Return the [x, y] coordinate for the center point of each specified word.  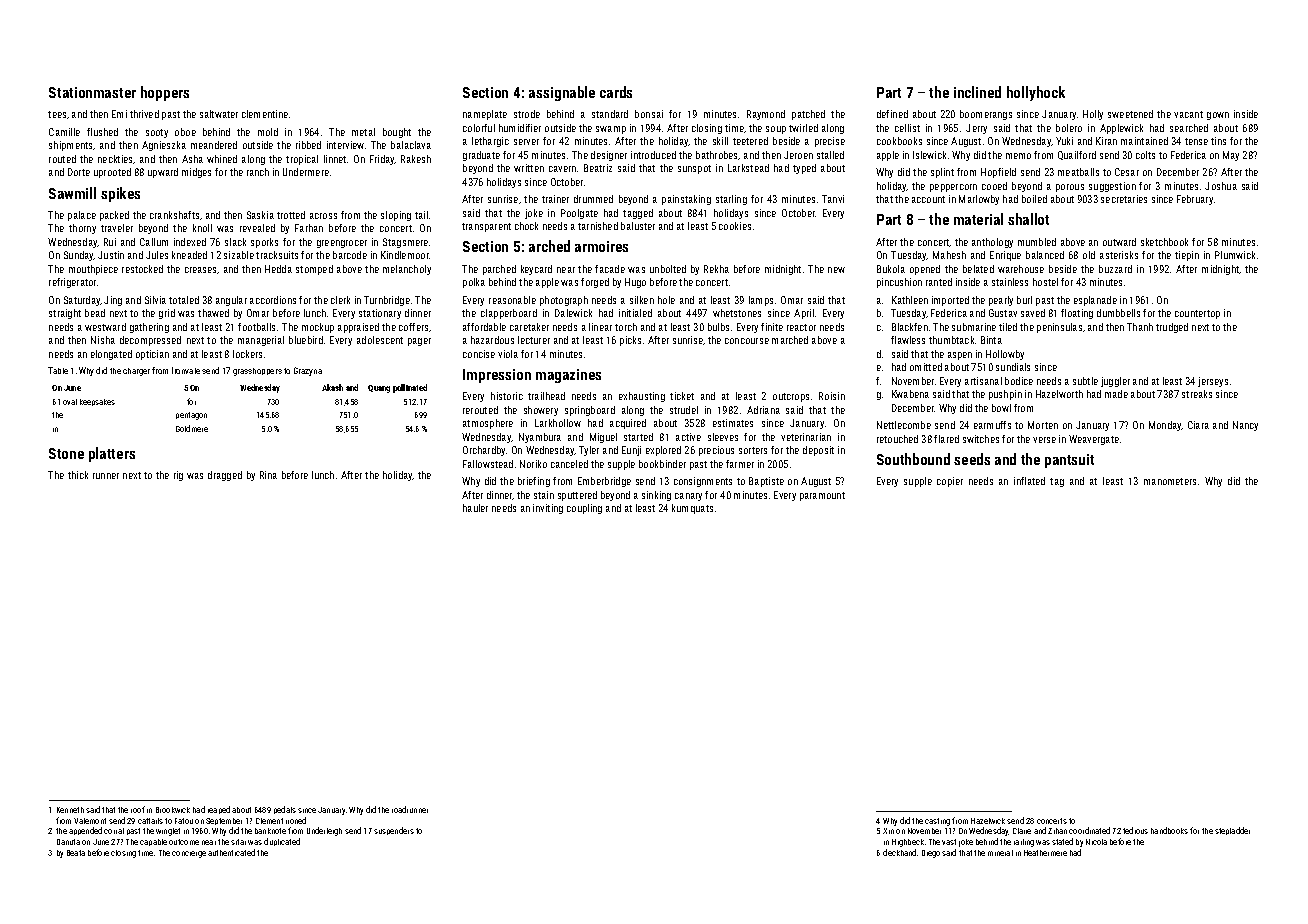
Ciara [1198, 425]
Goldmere [192, 428]
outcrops [791, 397]
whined [222, 159]
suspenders [394, 831]
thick [78, 475]
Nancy [1245, 426]
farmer [740, 464]
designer [609, 156]
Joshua [1221, 186]
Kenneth [70, 810]
